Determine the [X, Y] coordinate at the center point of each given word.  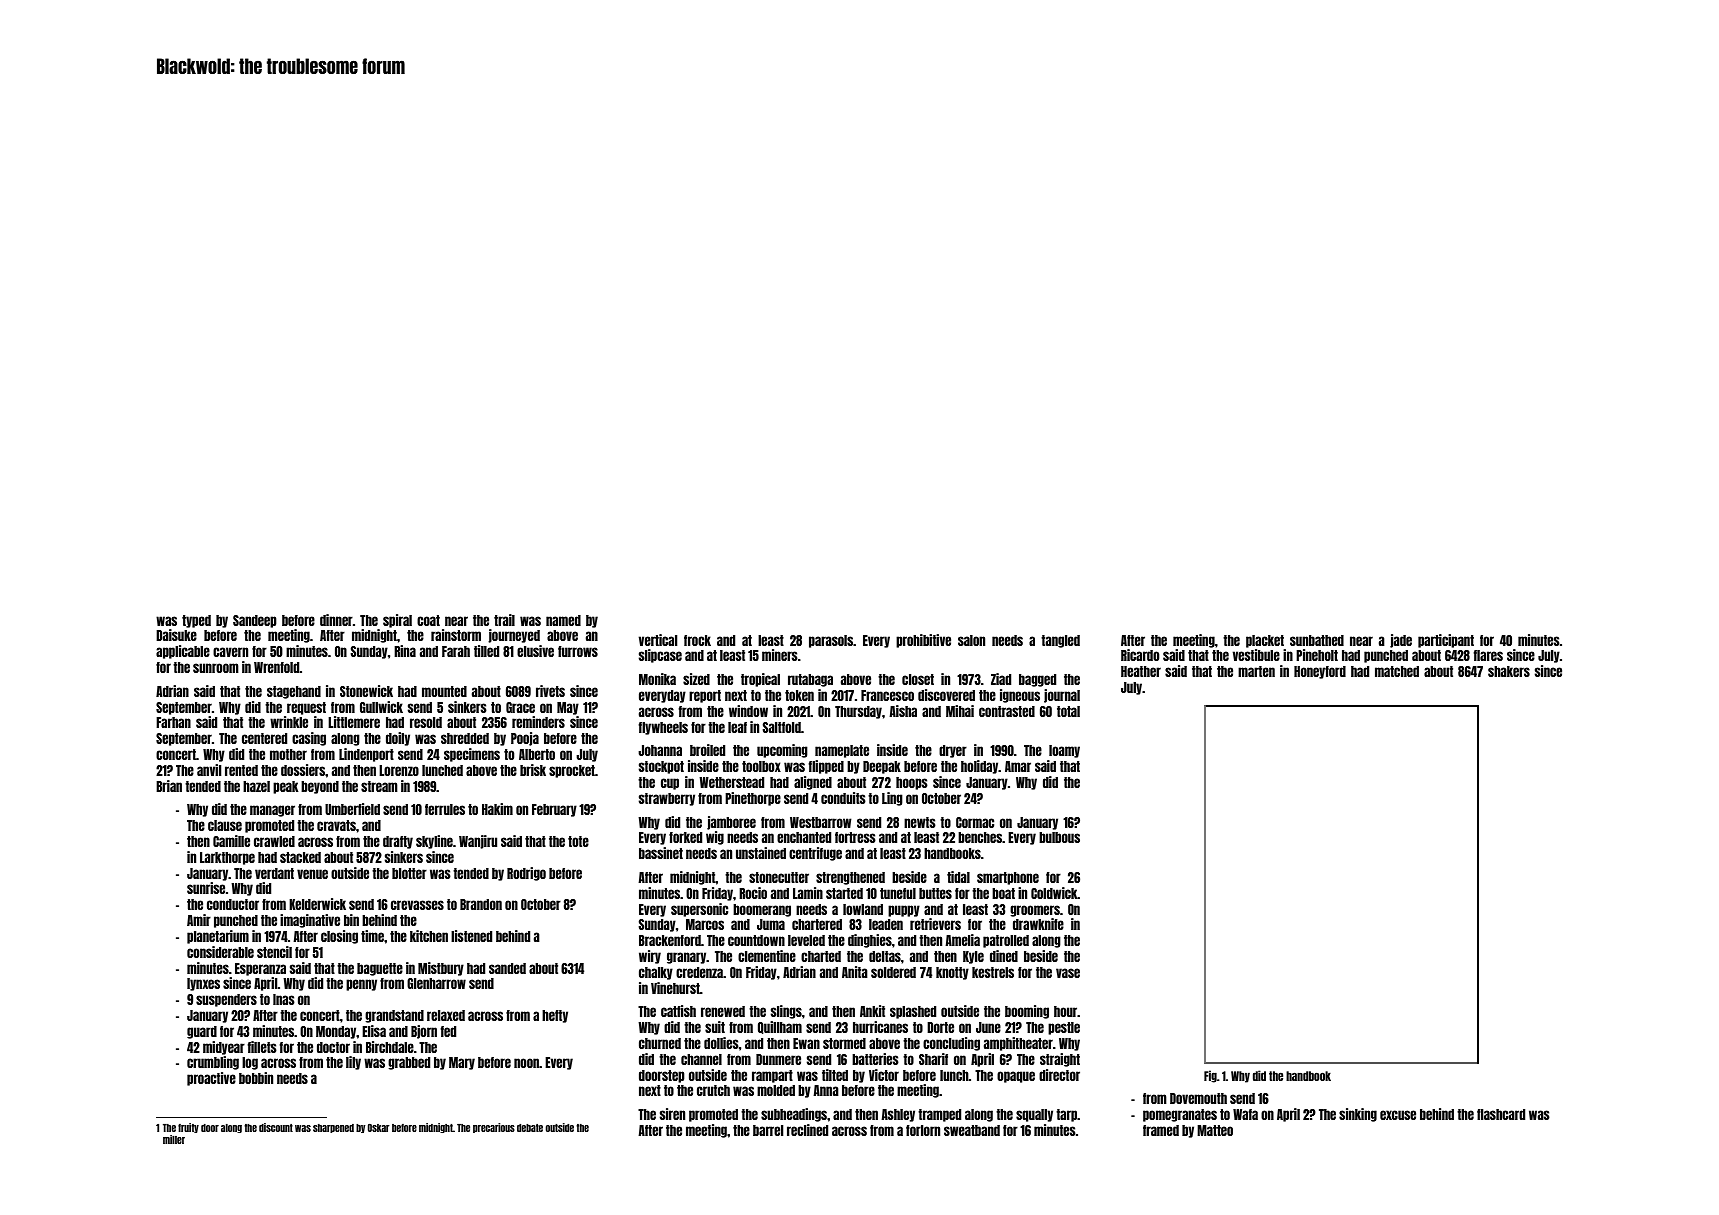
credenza [699, 972]
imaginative [310, 921]
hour [1066, 1011]
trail [504, 620]
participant [1446, 641]
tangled [1060, 641]
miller [174, 1139]
